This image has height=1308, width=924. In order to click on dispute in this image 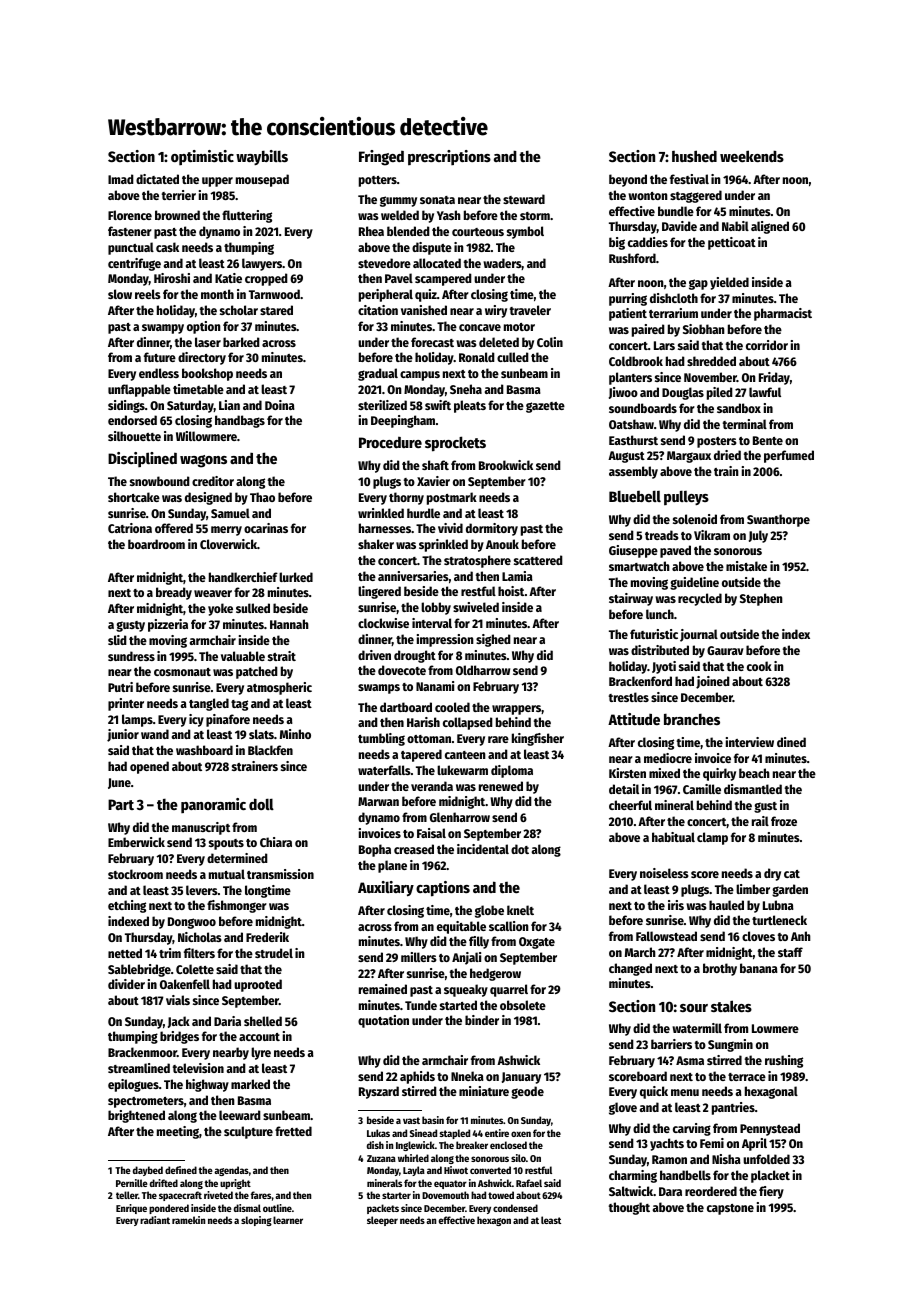, I will do `click(432, 248)`.
